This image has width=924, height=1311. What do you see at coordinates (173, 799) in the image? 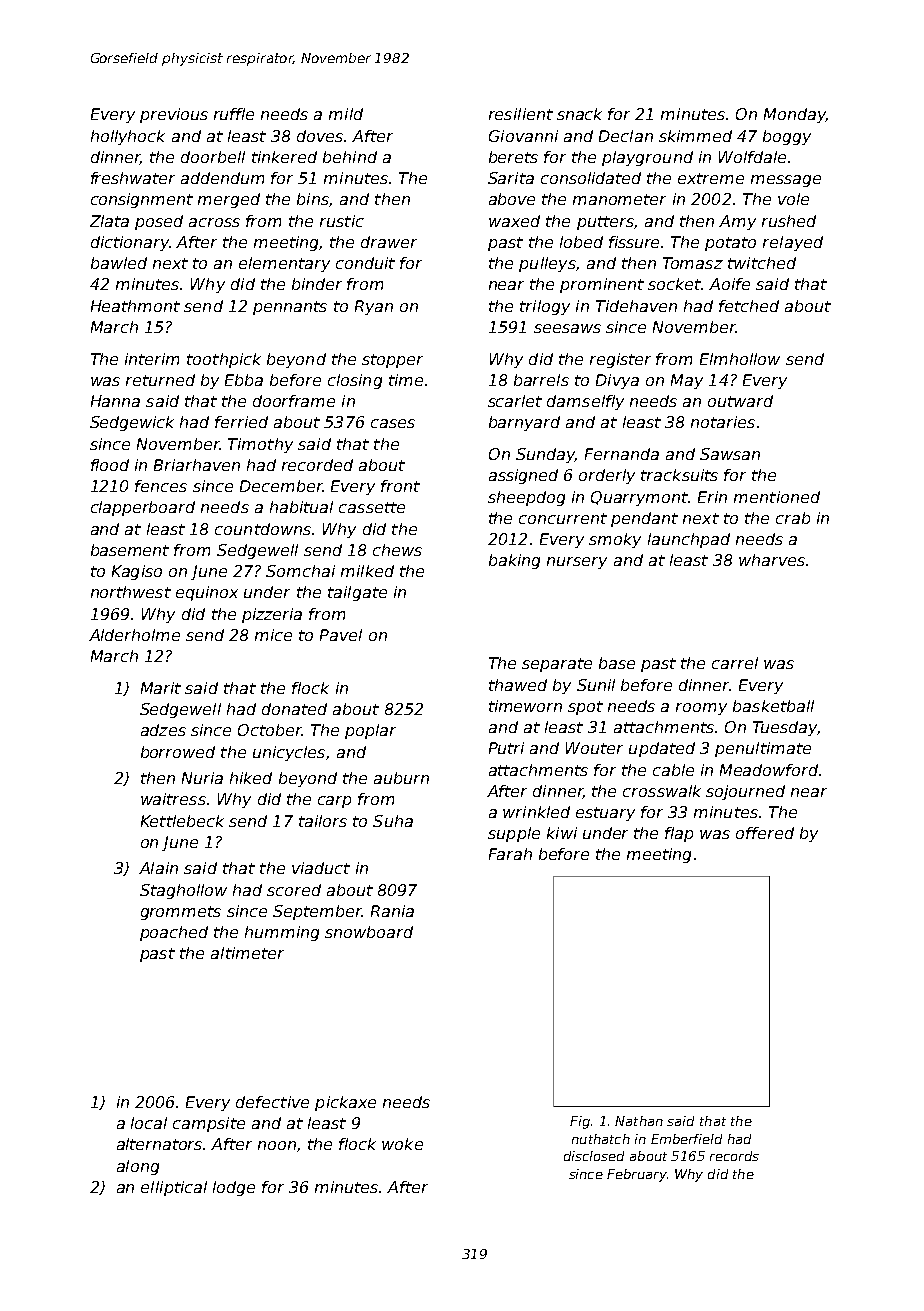
I see `waitress` at bounding box center [173, 799].
